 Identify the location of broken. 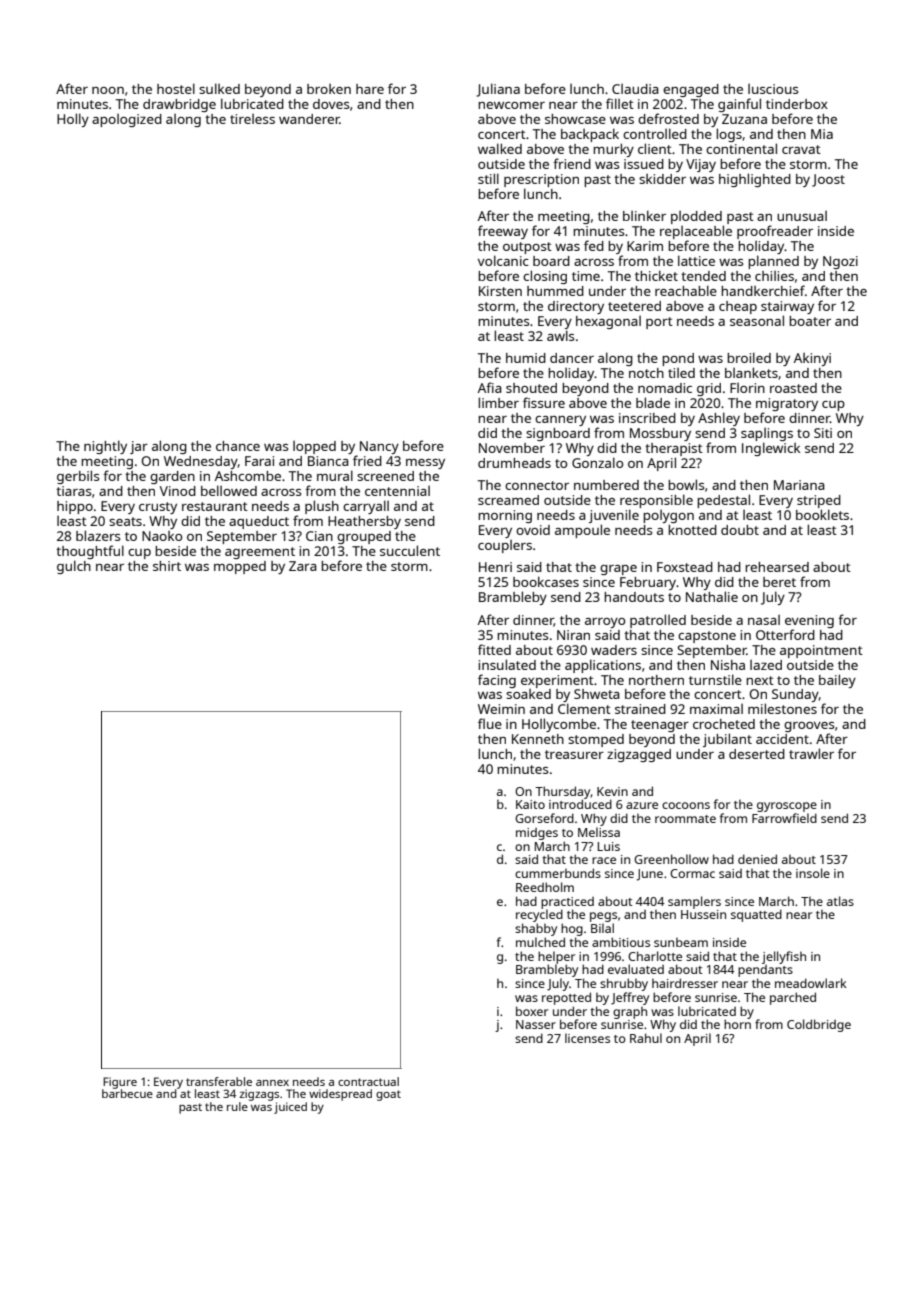
(329, 89).
